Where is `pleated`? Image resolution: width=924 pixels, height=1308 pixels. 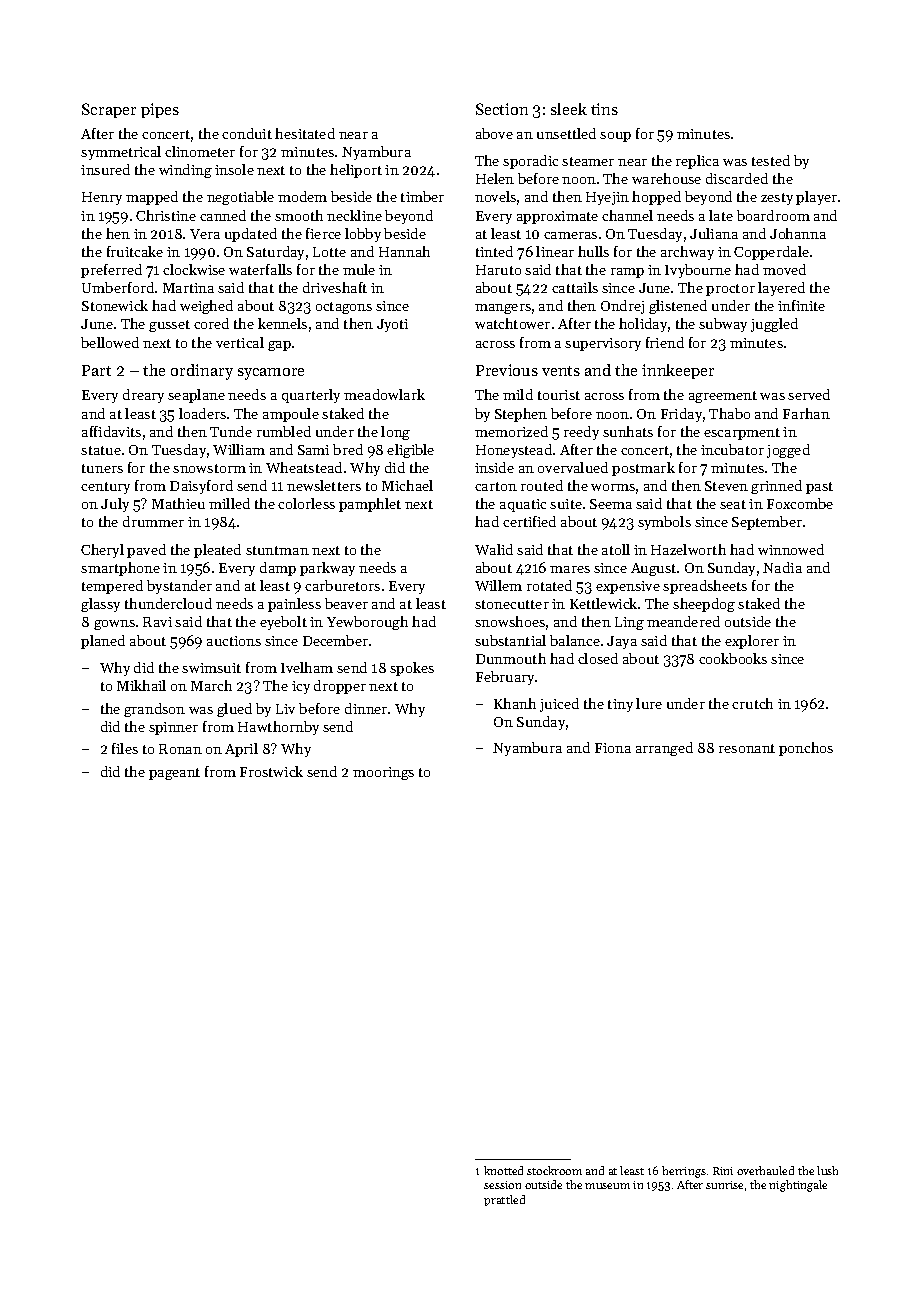 pleated is located at coordinates (217, 551).
